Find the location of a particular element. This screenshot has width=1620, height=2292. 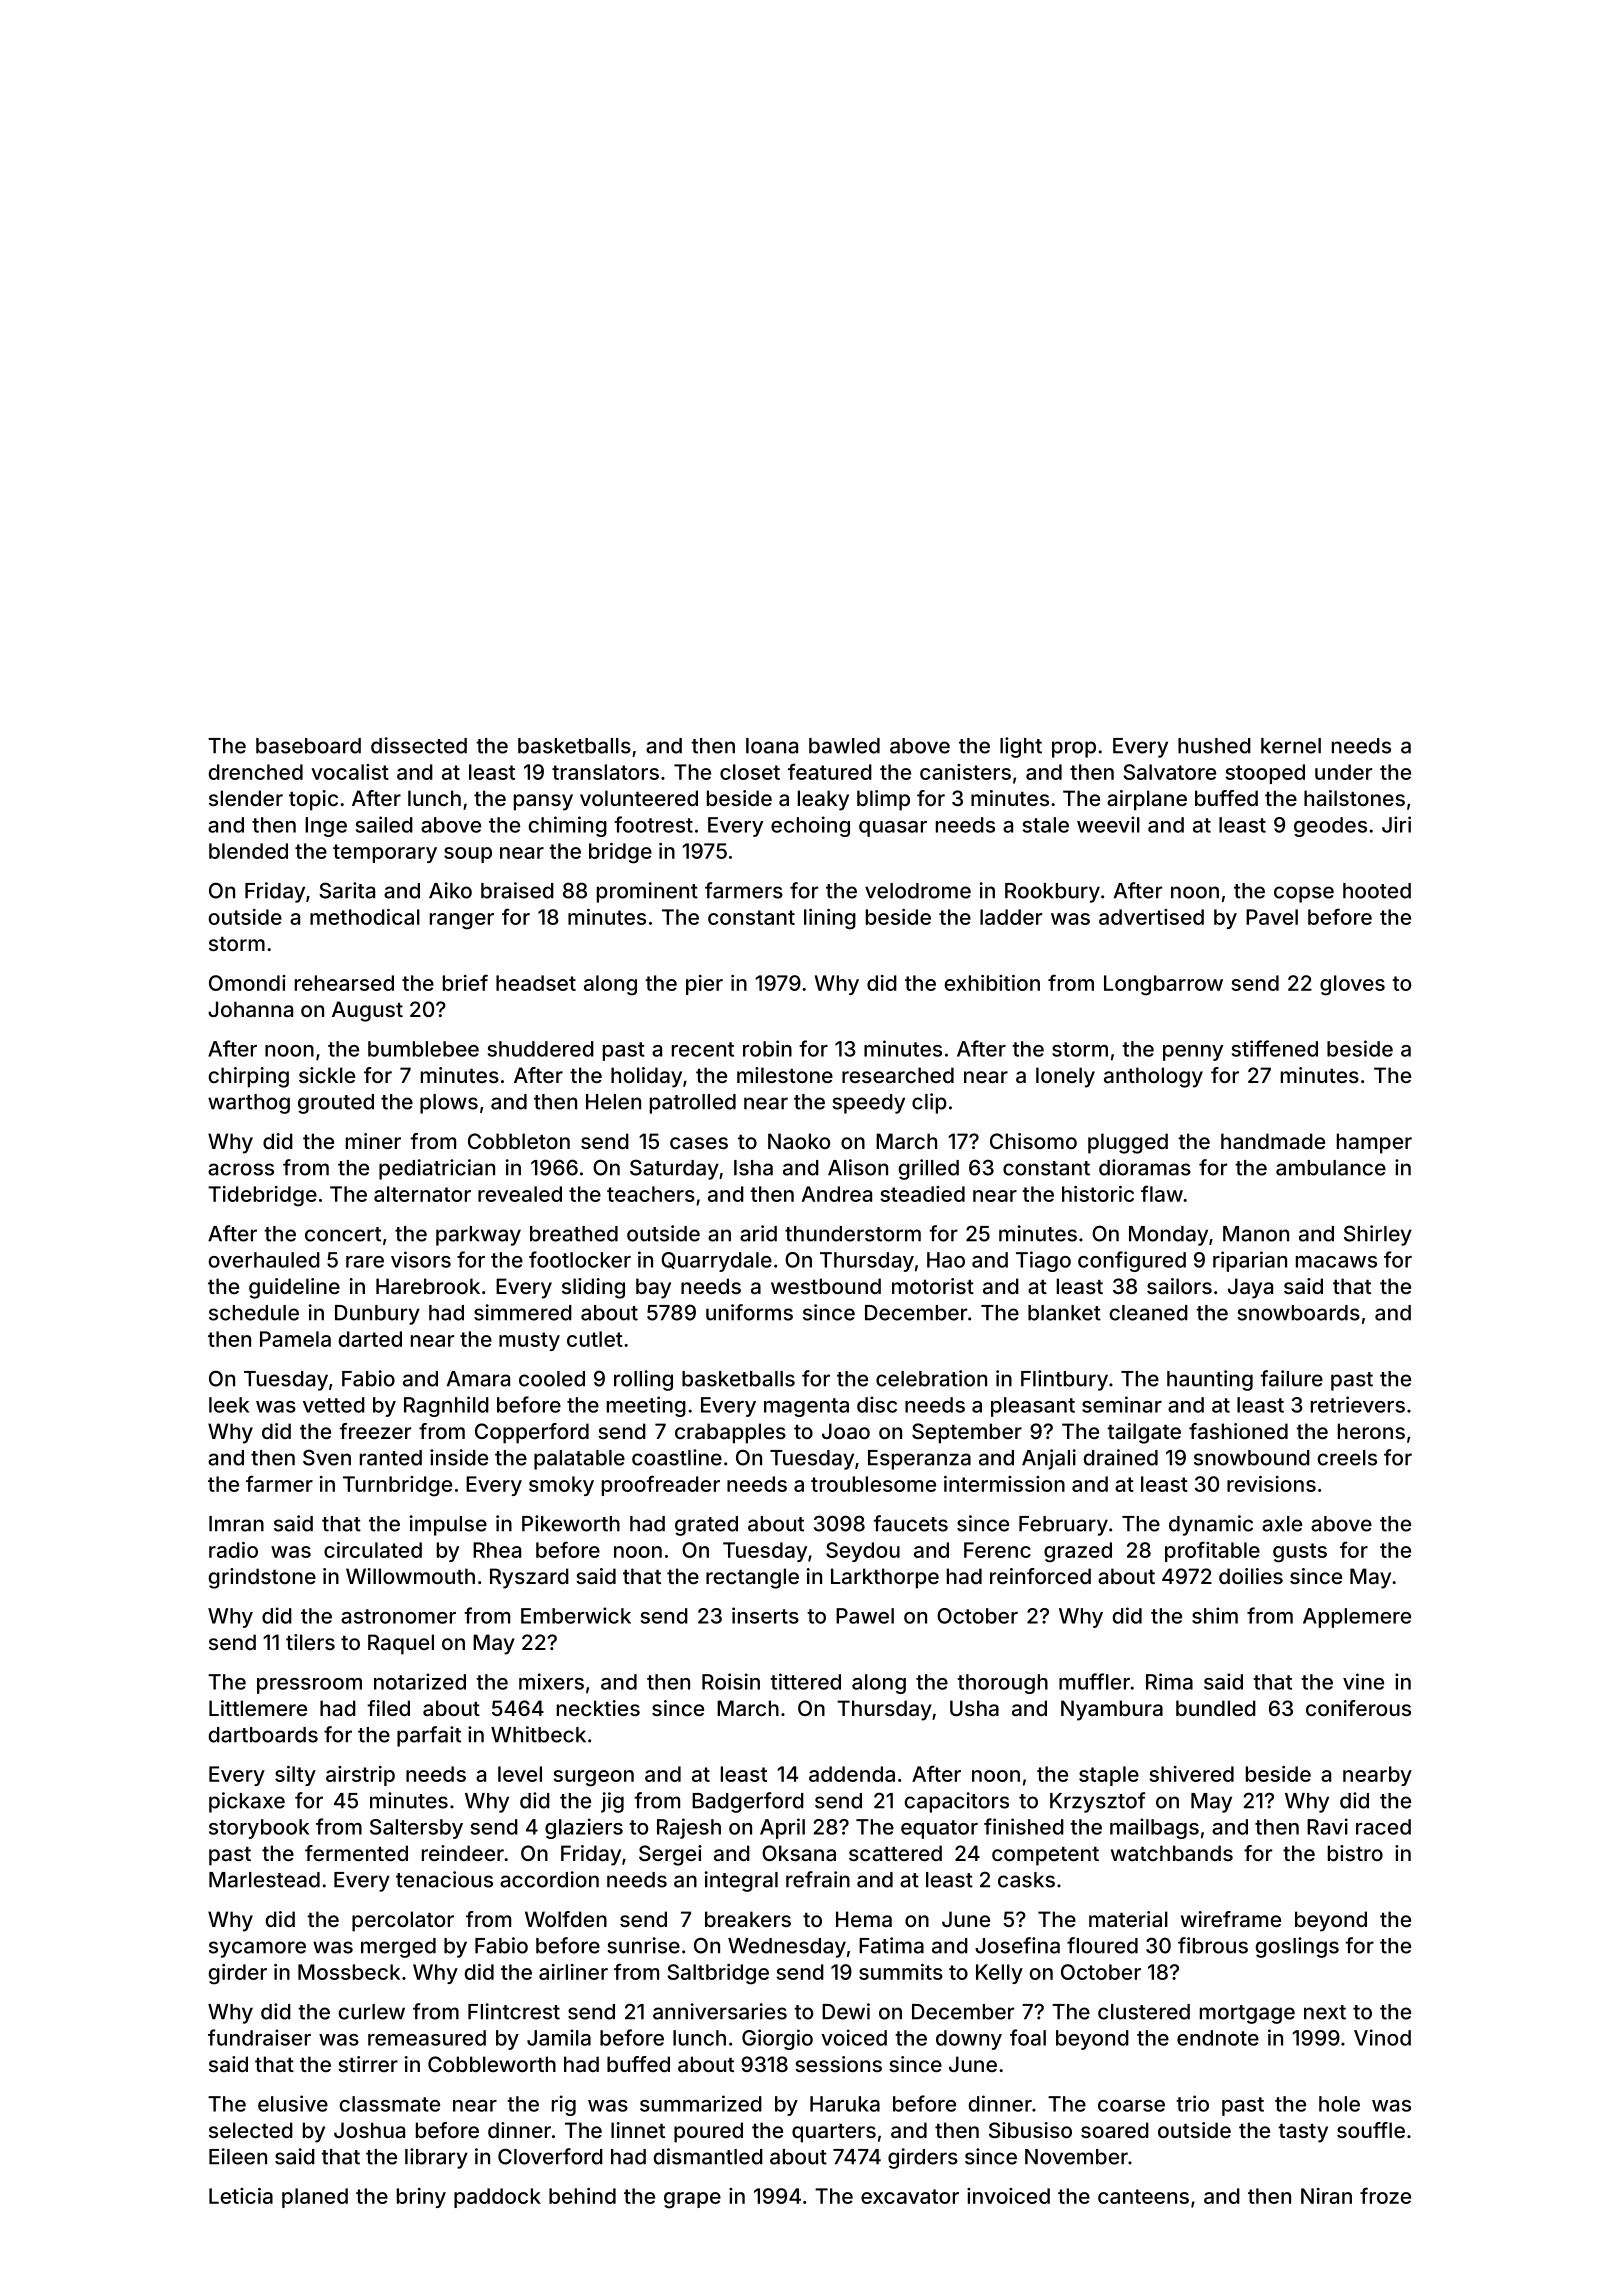

Emberwick is located at coordinates (576, 1615).
